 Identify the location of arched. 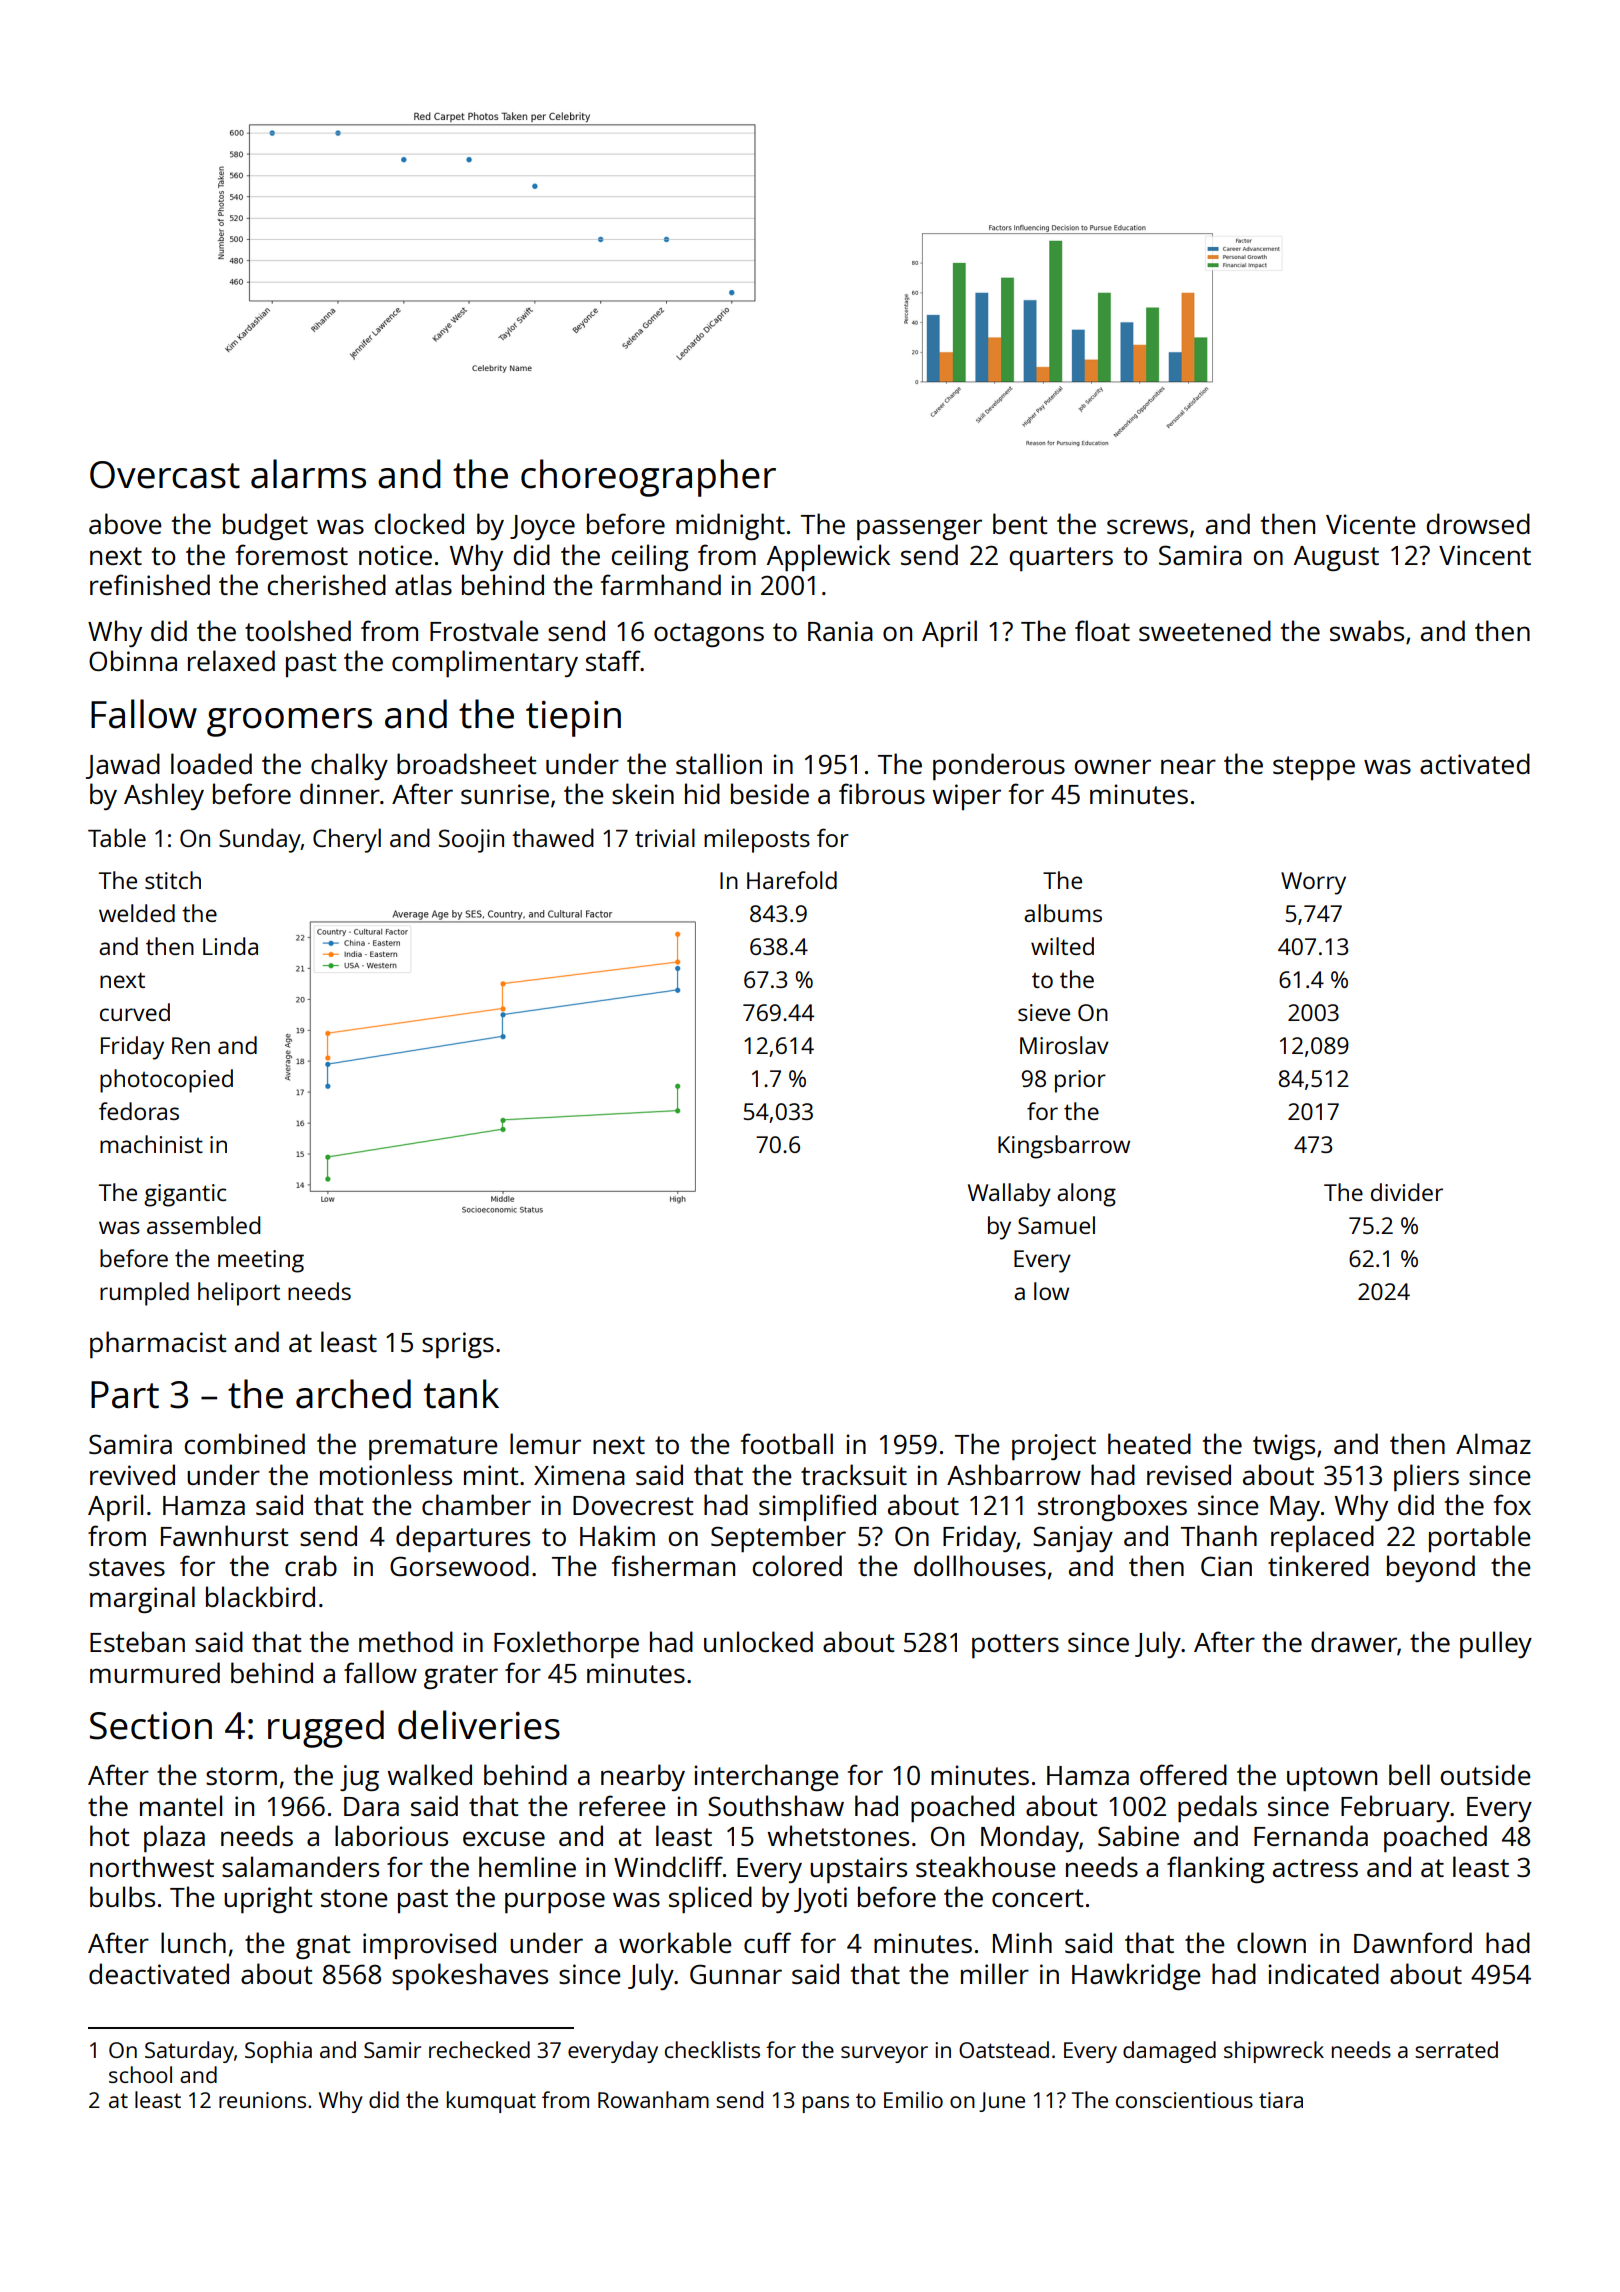
(353, 1394).
